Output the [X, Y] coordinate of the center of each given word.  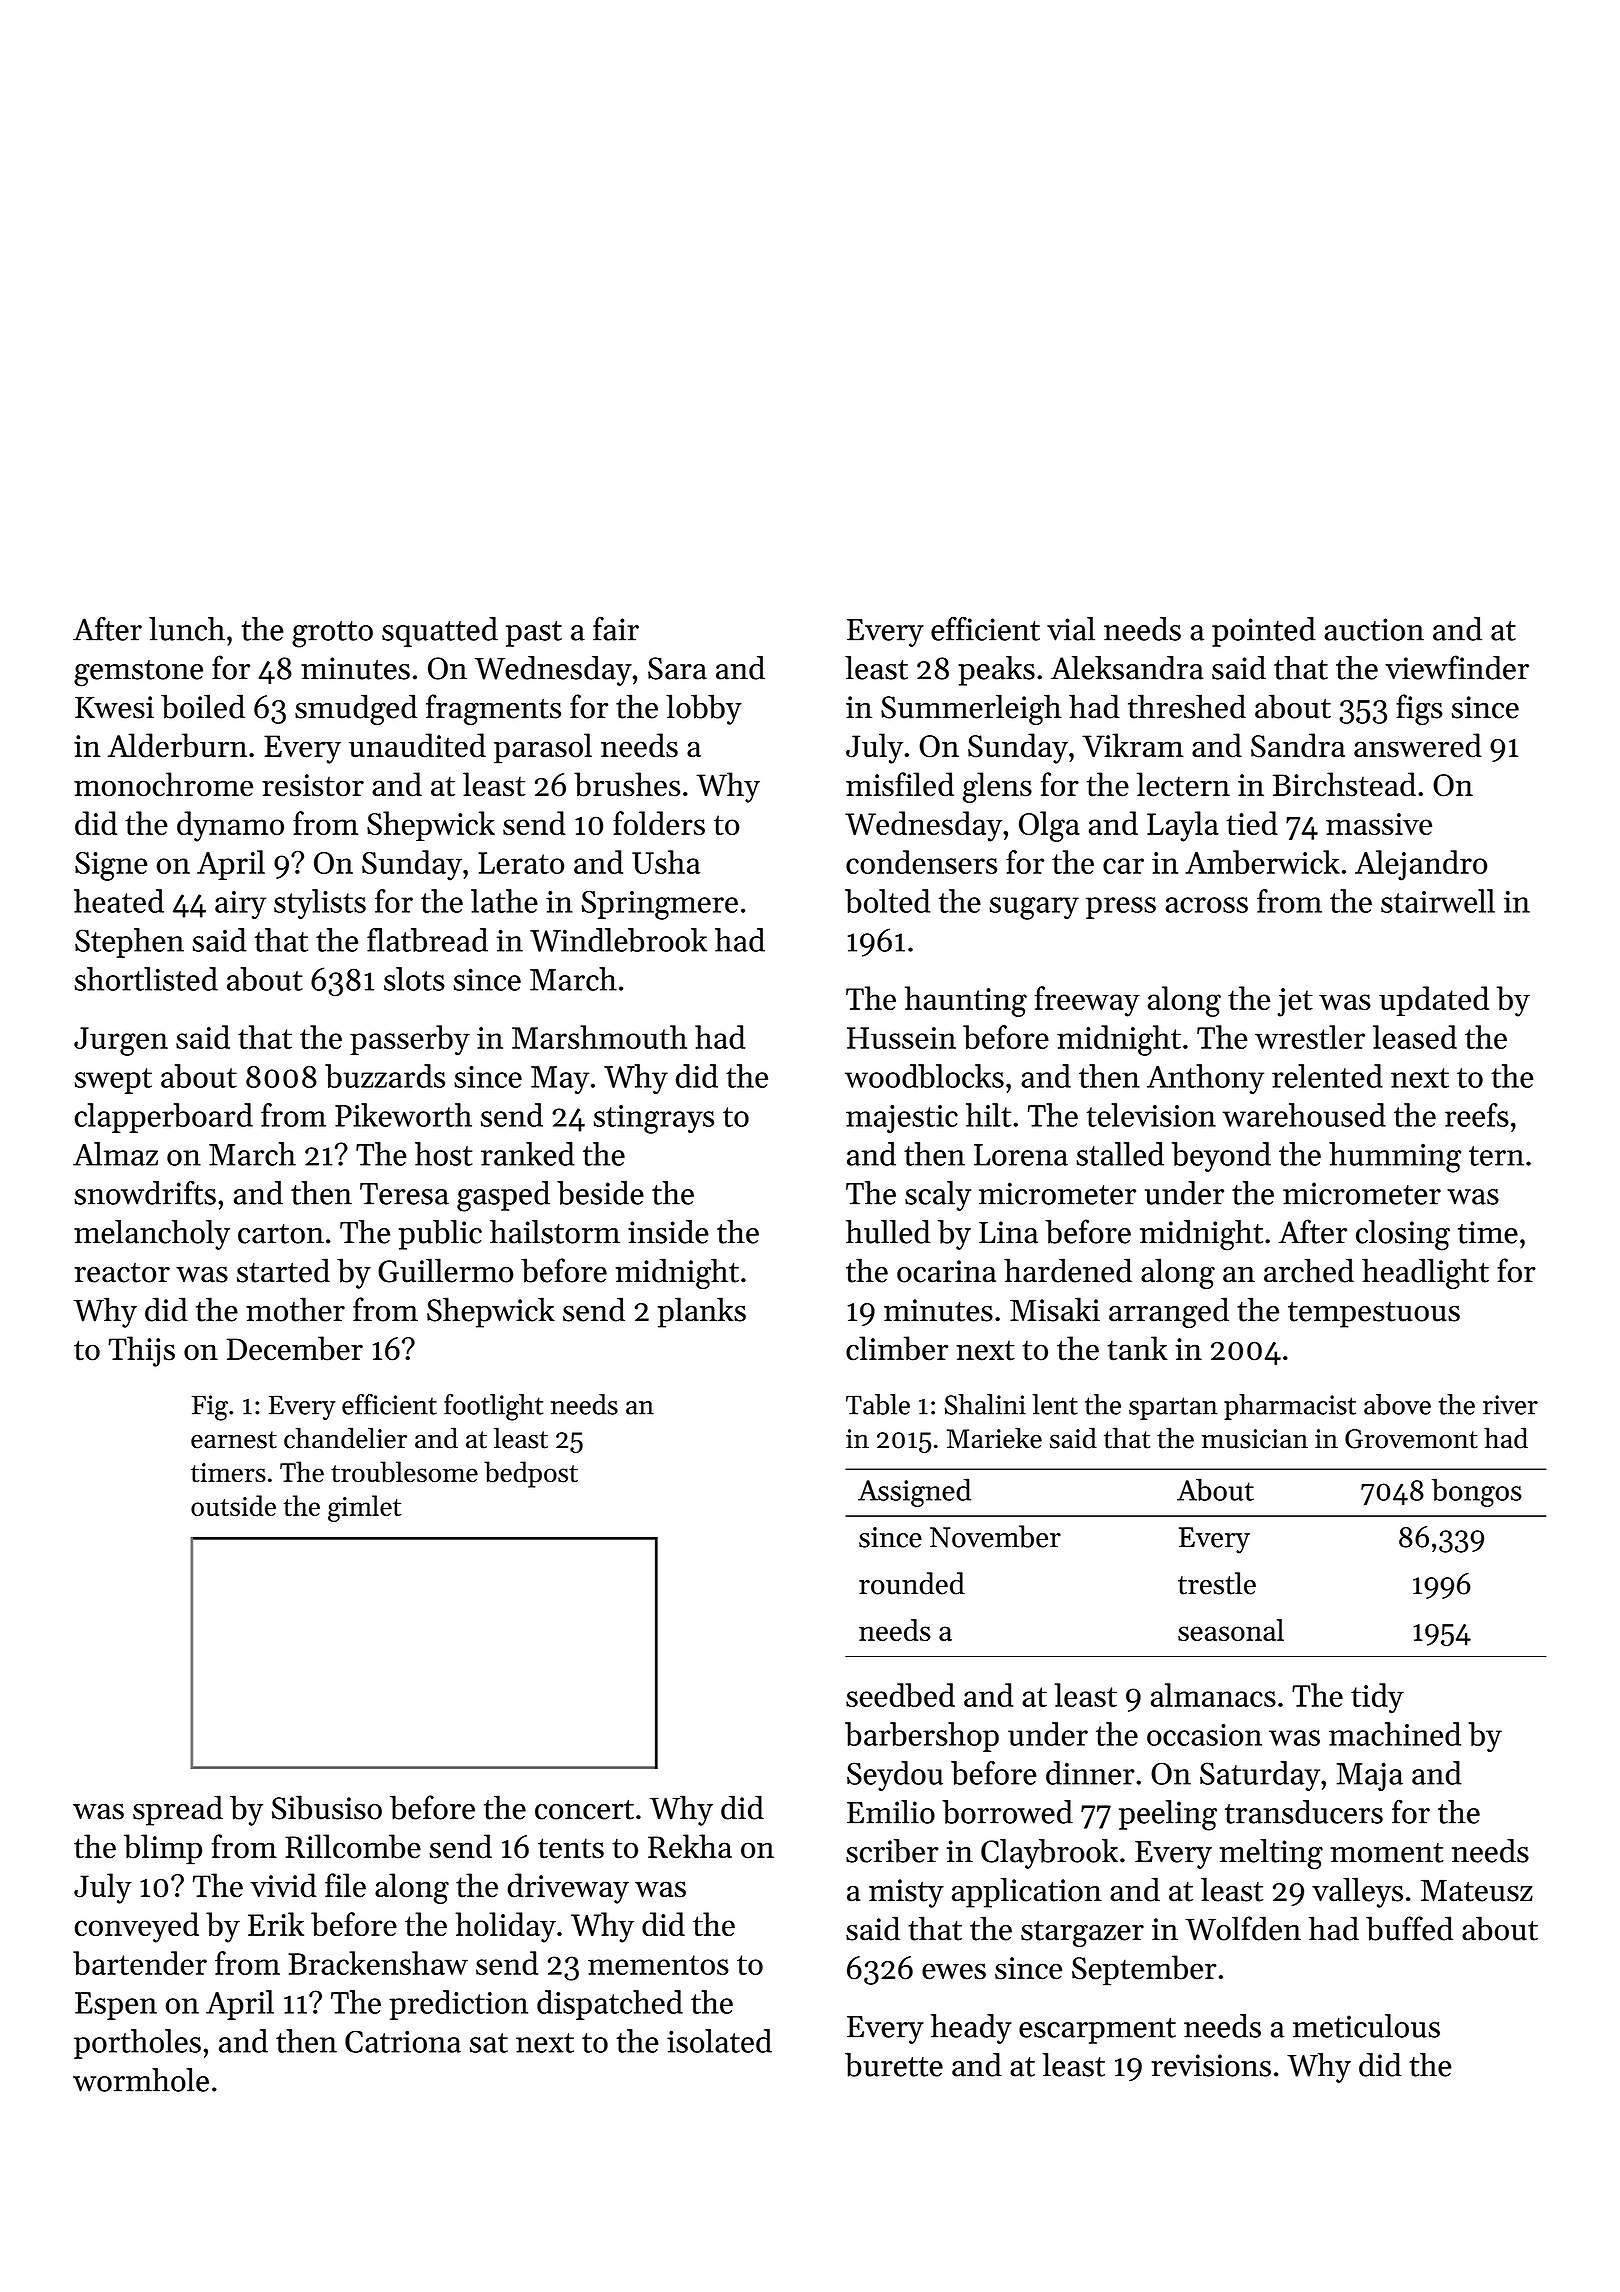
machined [1395, 1734]
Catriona [403, 2041]
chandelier [345, 1438]
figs [1419, 709]
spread [178, 1810]
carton [281, 1234]
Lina [1008, 1232]
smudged [356, 709]
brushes [627, 784]
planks [702, 1312]
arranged [1169, 1312]
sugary [1034, 908]
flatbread [427, 940]
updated [1434, 1001]
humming [1395, 1157]
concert [584, 1810]
